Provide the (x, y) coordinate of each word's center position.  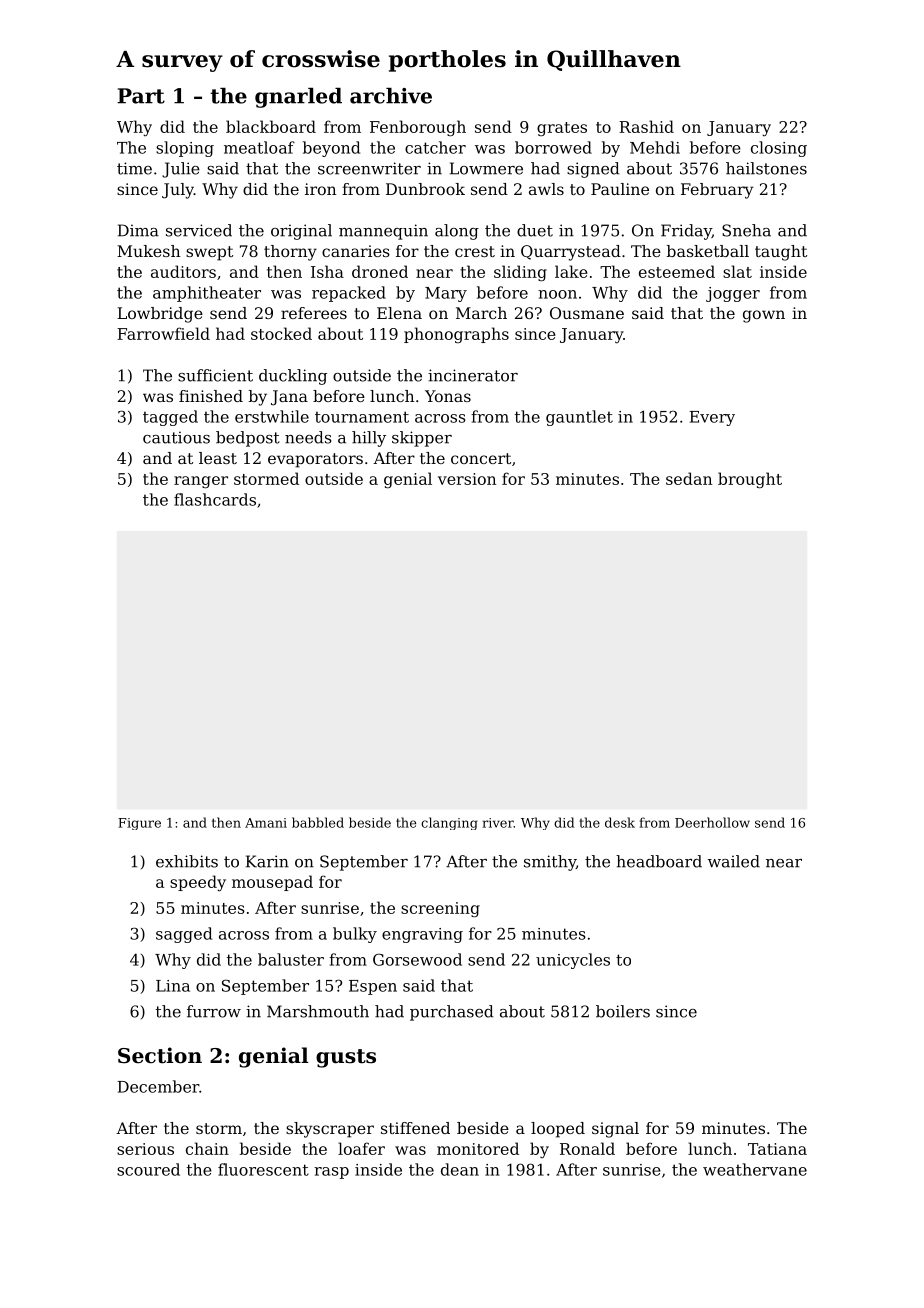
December (158, 1086)
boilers (623, 1011)
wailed (734, 861)
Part (141, 96)
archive (391, 96)
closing (779, 149)
